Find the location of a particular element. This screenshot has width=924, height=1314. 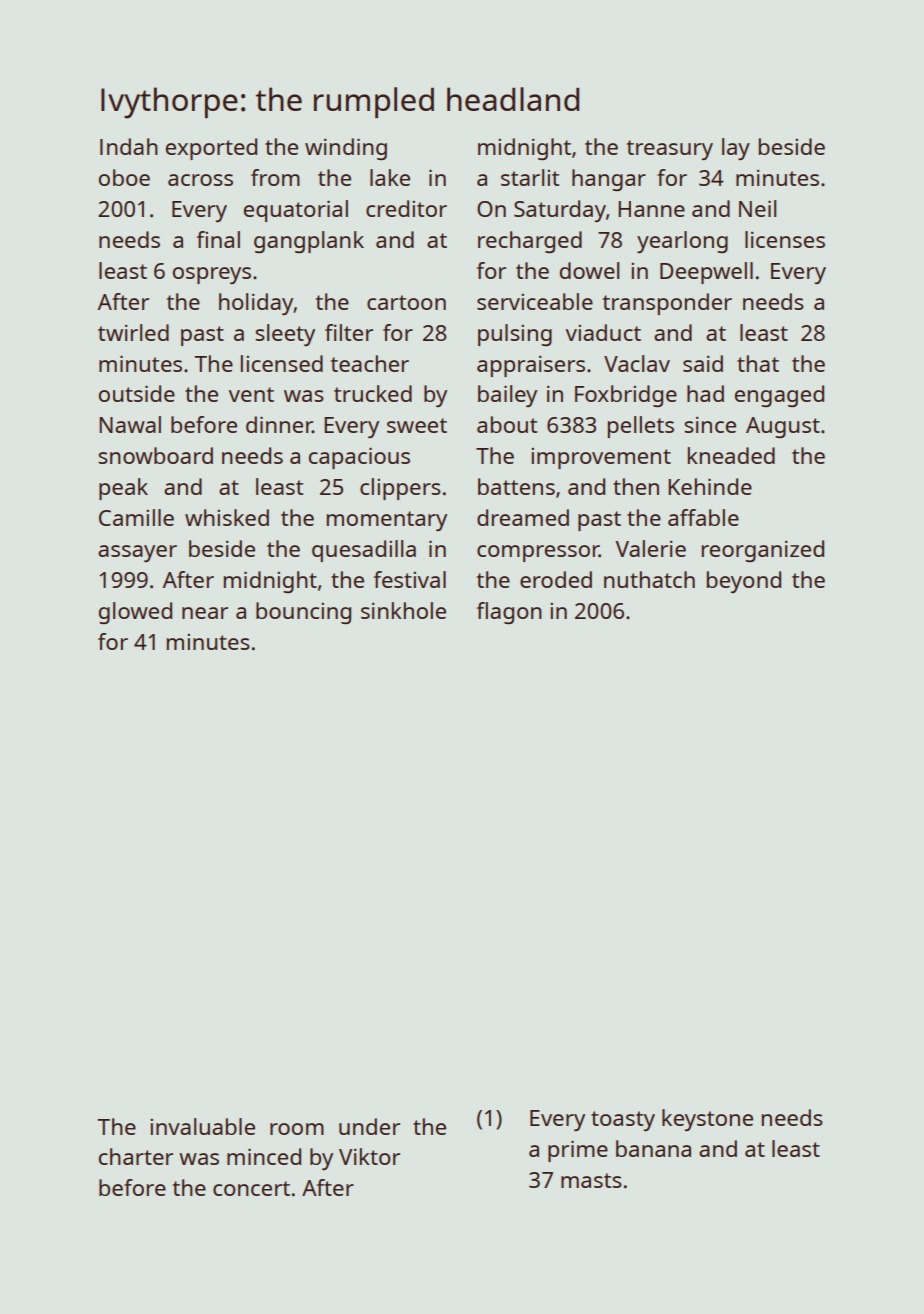

sinkhole is located at coordinates (403, 610).
